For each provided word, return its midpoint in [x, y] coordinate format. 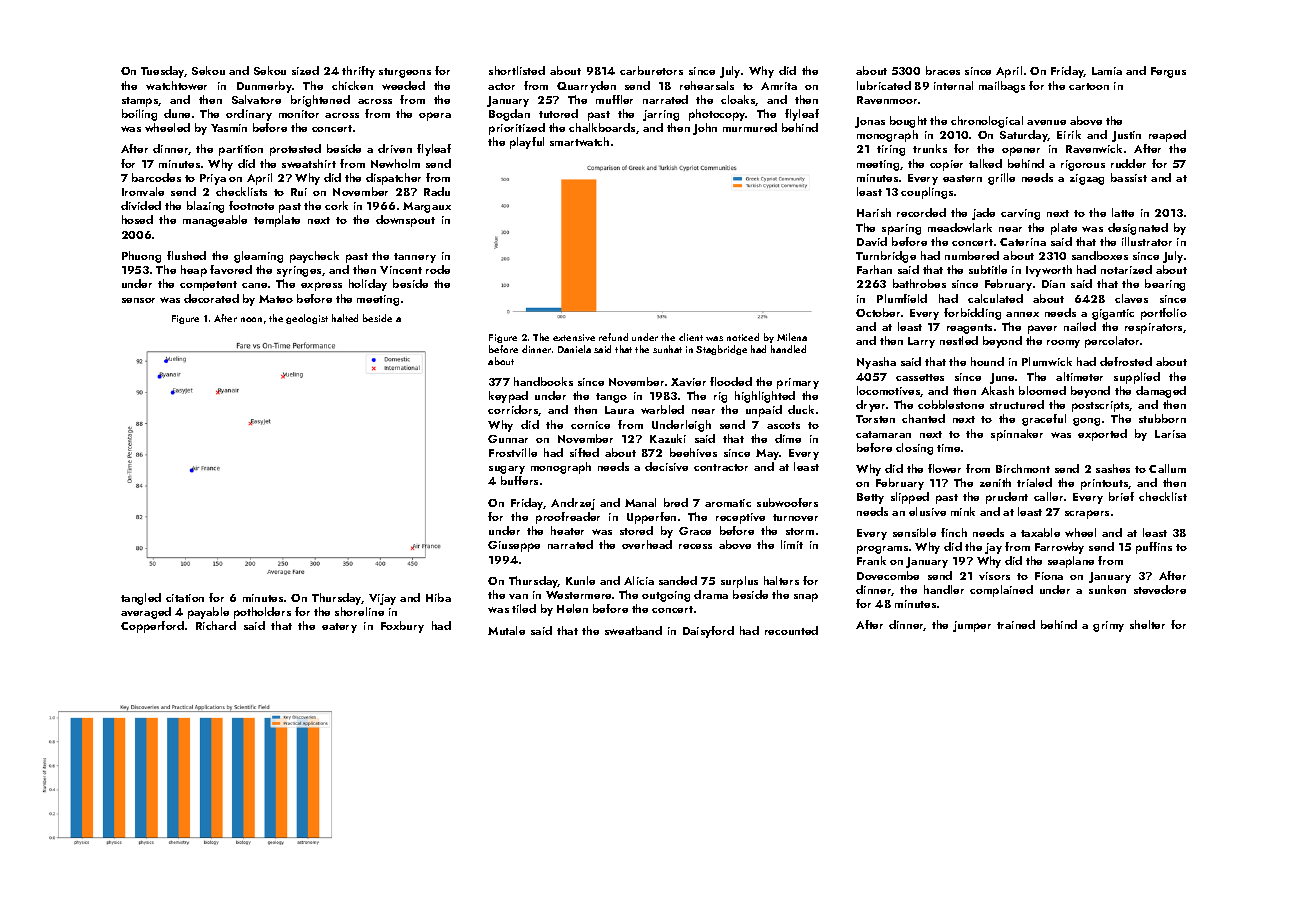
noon [251, 319]
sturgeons [405, 73]
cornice [590, 425]
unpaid [764, 411]
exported [1102, 435]
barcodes [156, 177]
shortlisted [517, 70]
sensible [914, 532]
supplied [1137, 378]
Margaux [427, 207]
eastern [962, 178]
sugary [507, 470]
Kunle [580, 580]
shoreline [359, 611]
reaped [1167, 136]
